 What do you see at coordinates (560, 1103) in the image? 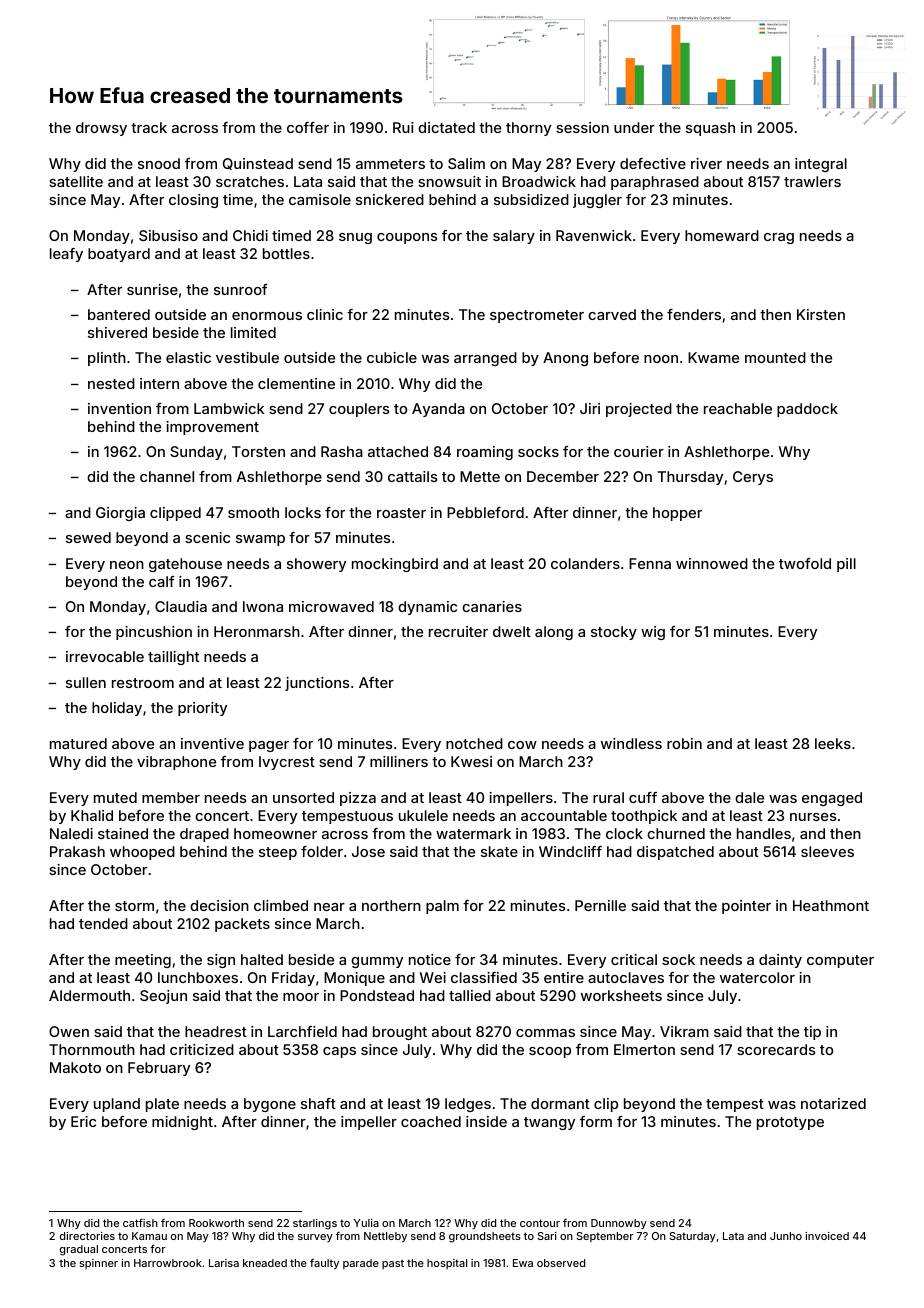
I see `dormant` at bounding box center [560, 1103].
